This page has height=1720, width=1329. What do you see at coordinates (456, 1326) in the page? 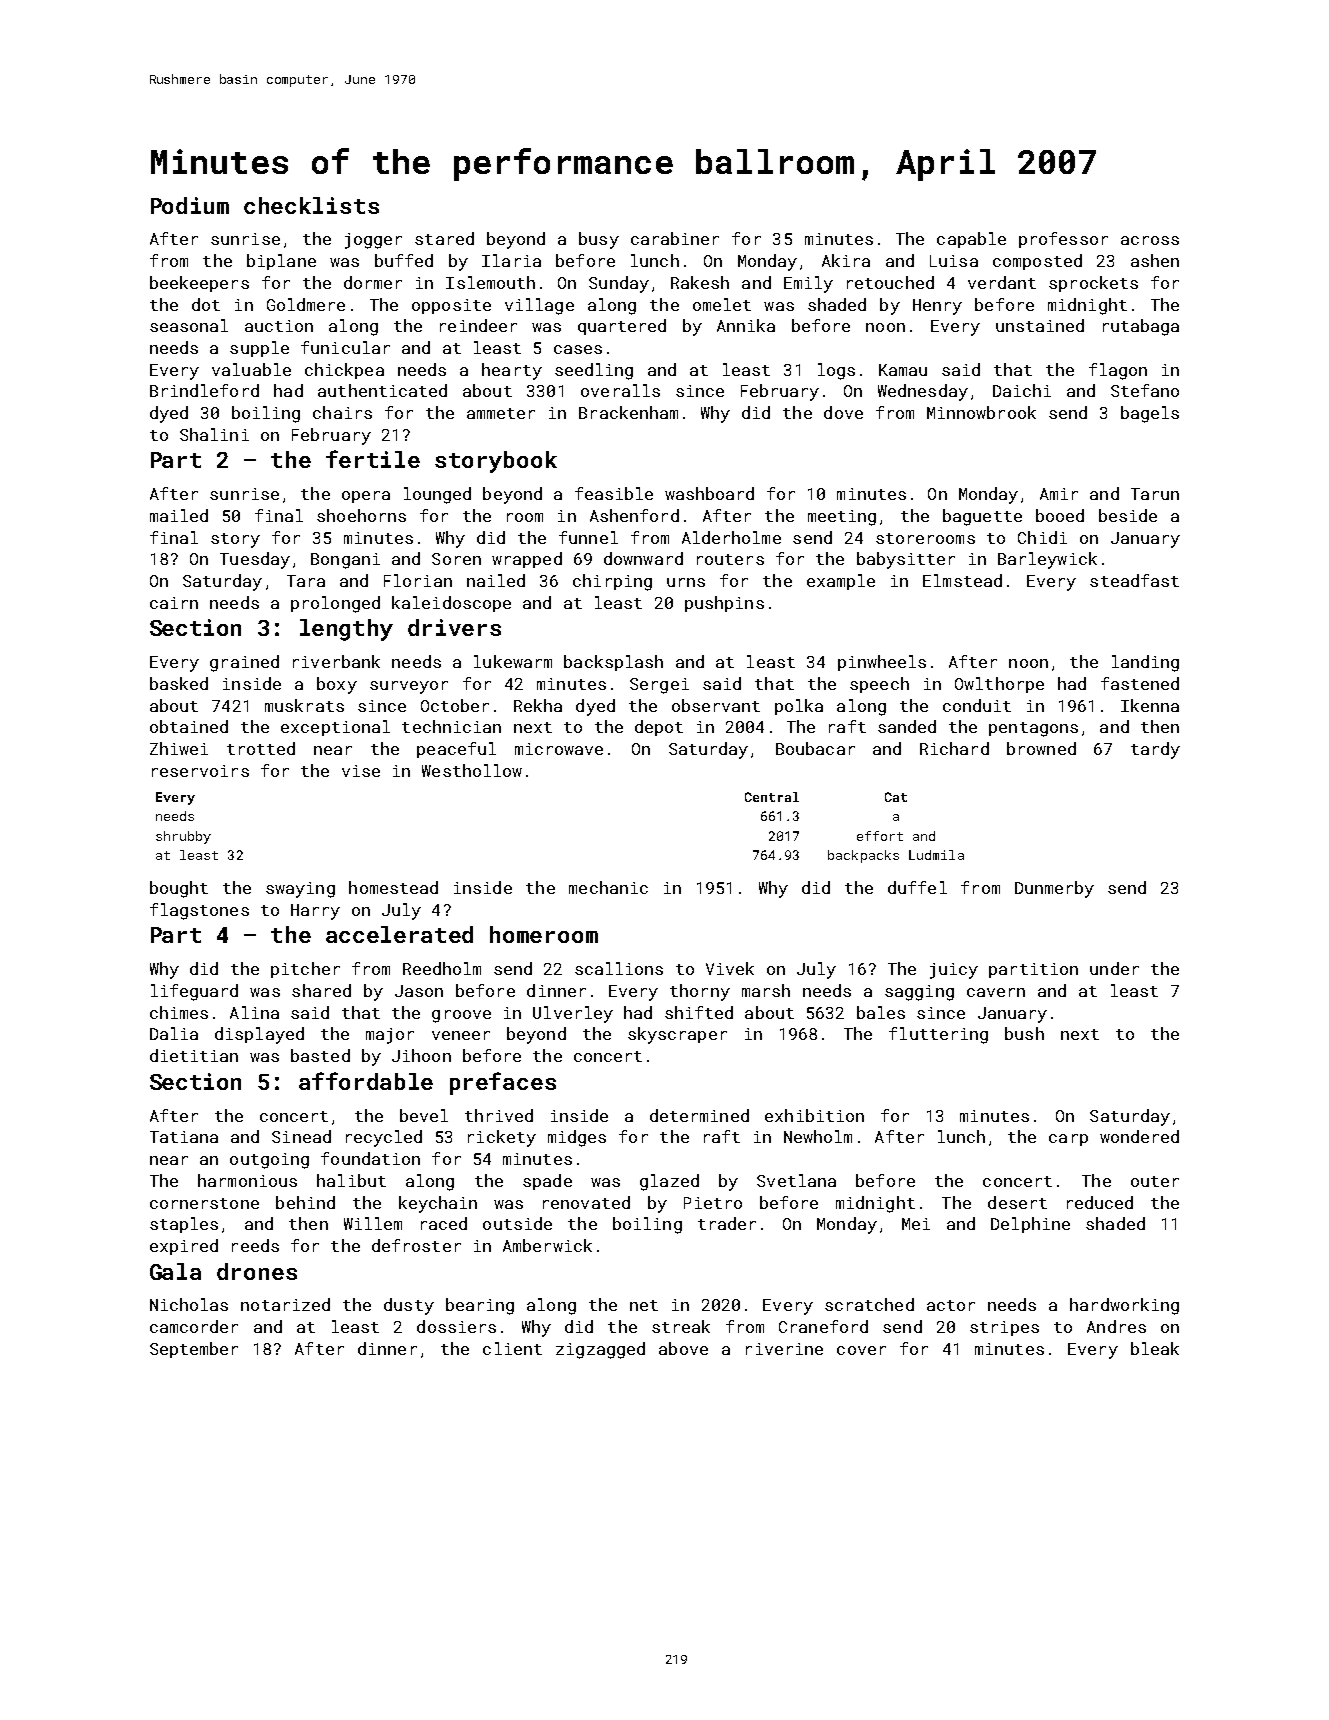
I see `dossiers` at bounding box center [456, 1326].
